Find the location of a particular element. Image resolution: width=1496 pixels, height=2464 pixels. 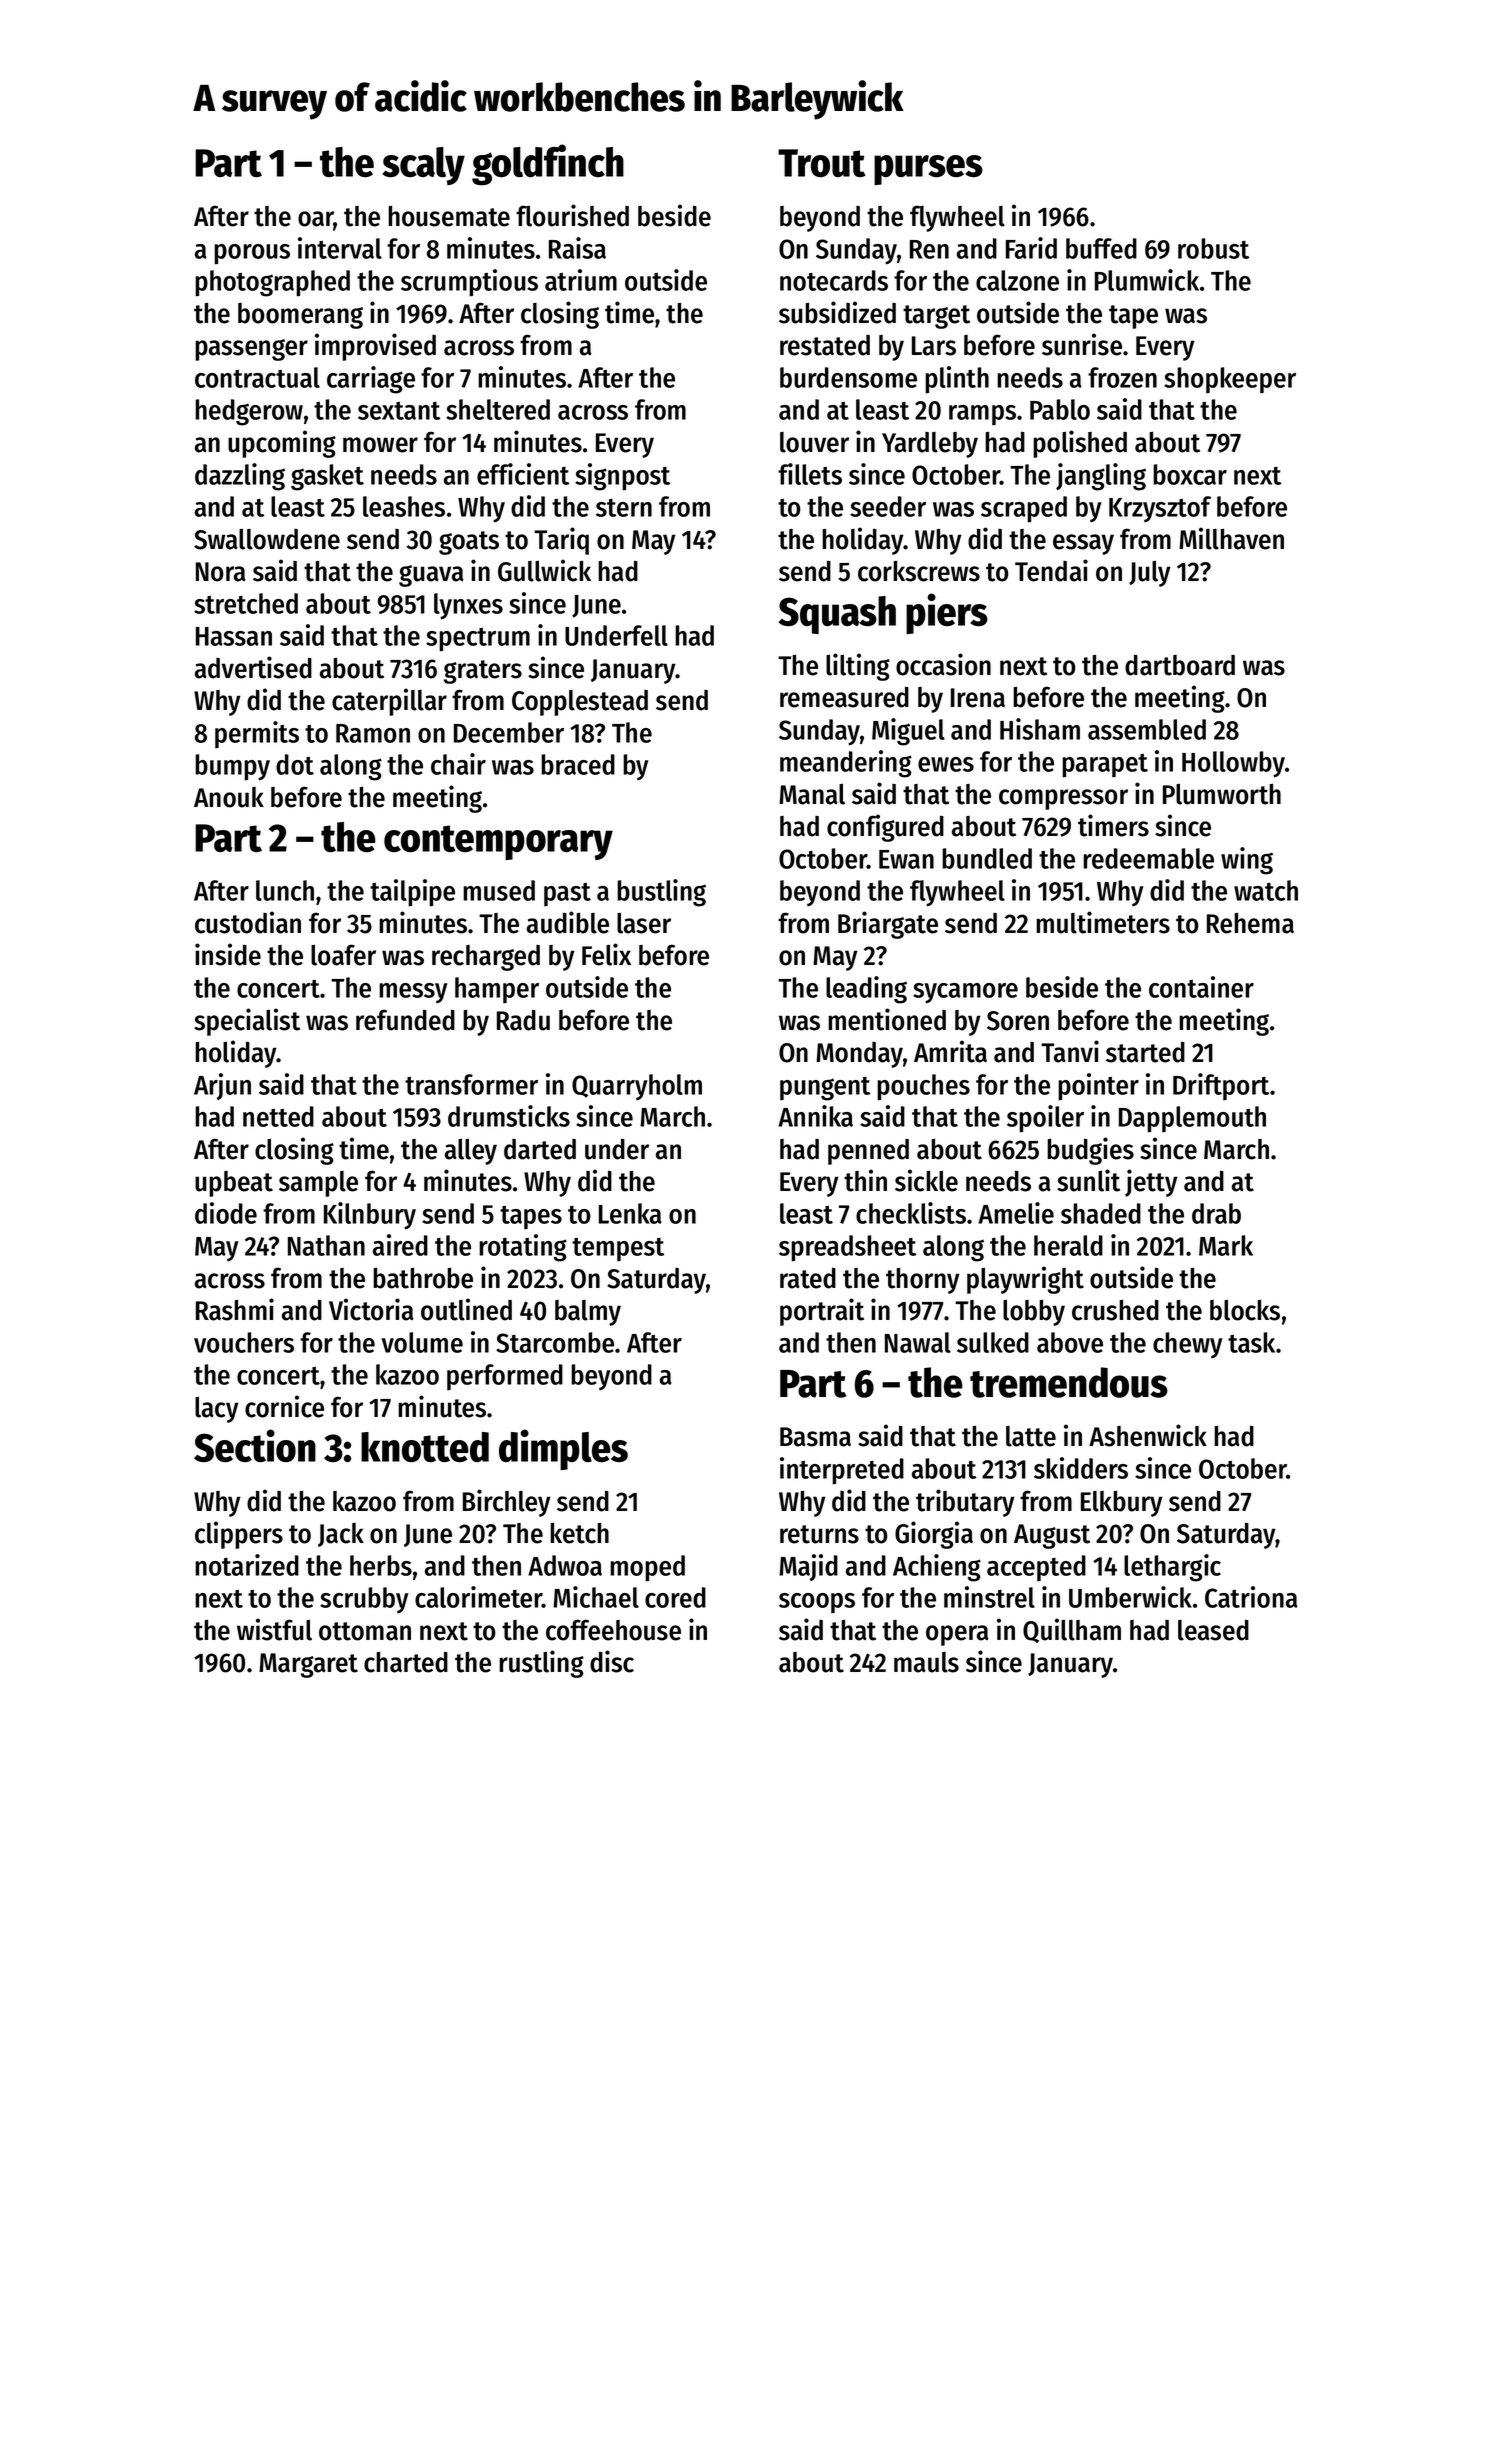

jangling is located at coordinates (1101, 477).
